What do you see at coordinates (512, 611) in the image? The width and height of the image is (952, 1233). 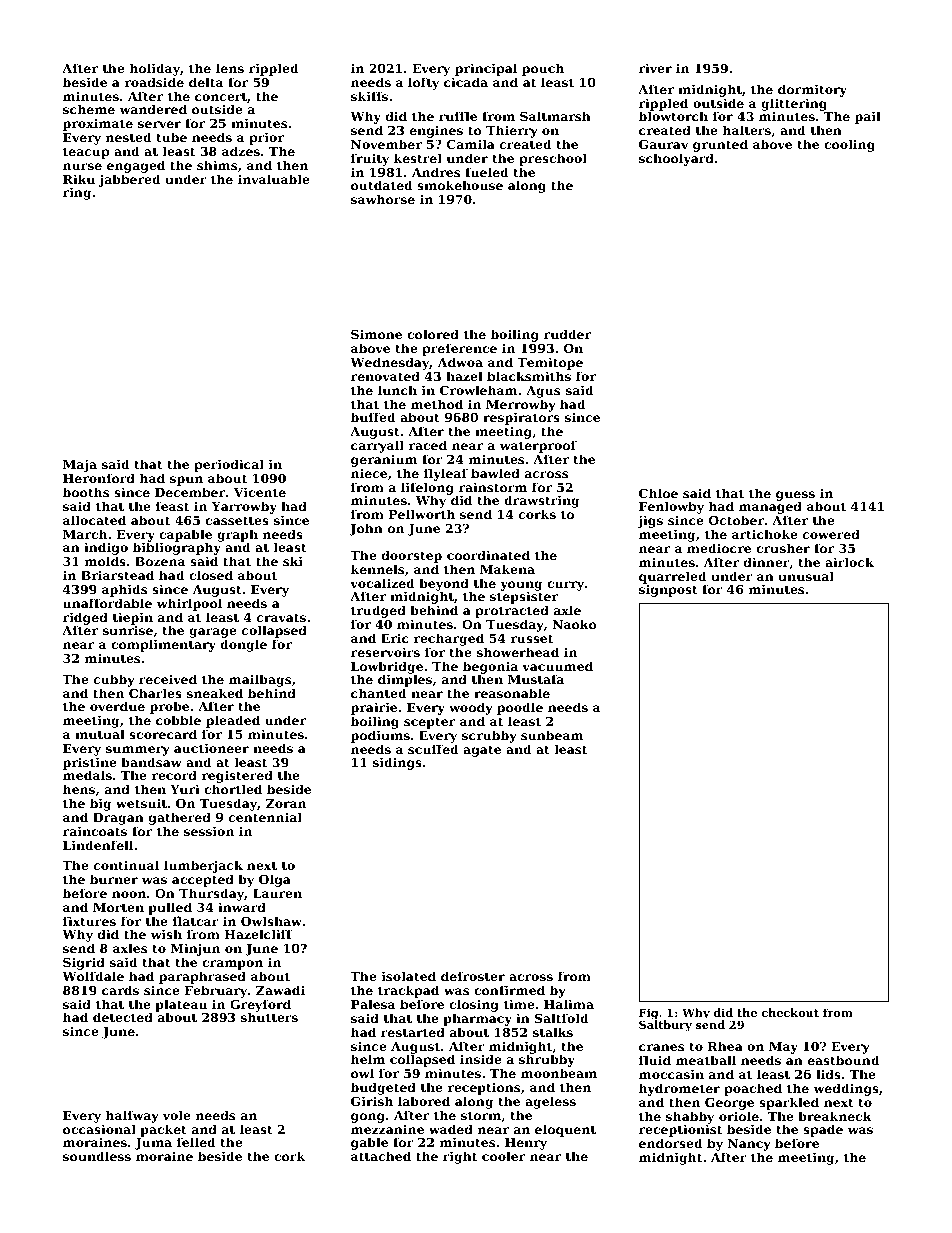 I see `protracted` at bounding box center [512, 611].
